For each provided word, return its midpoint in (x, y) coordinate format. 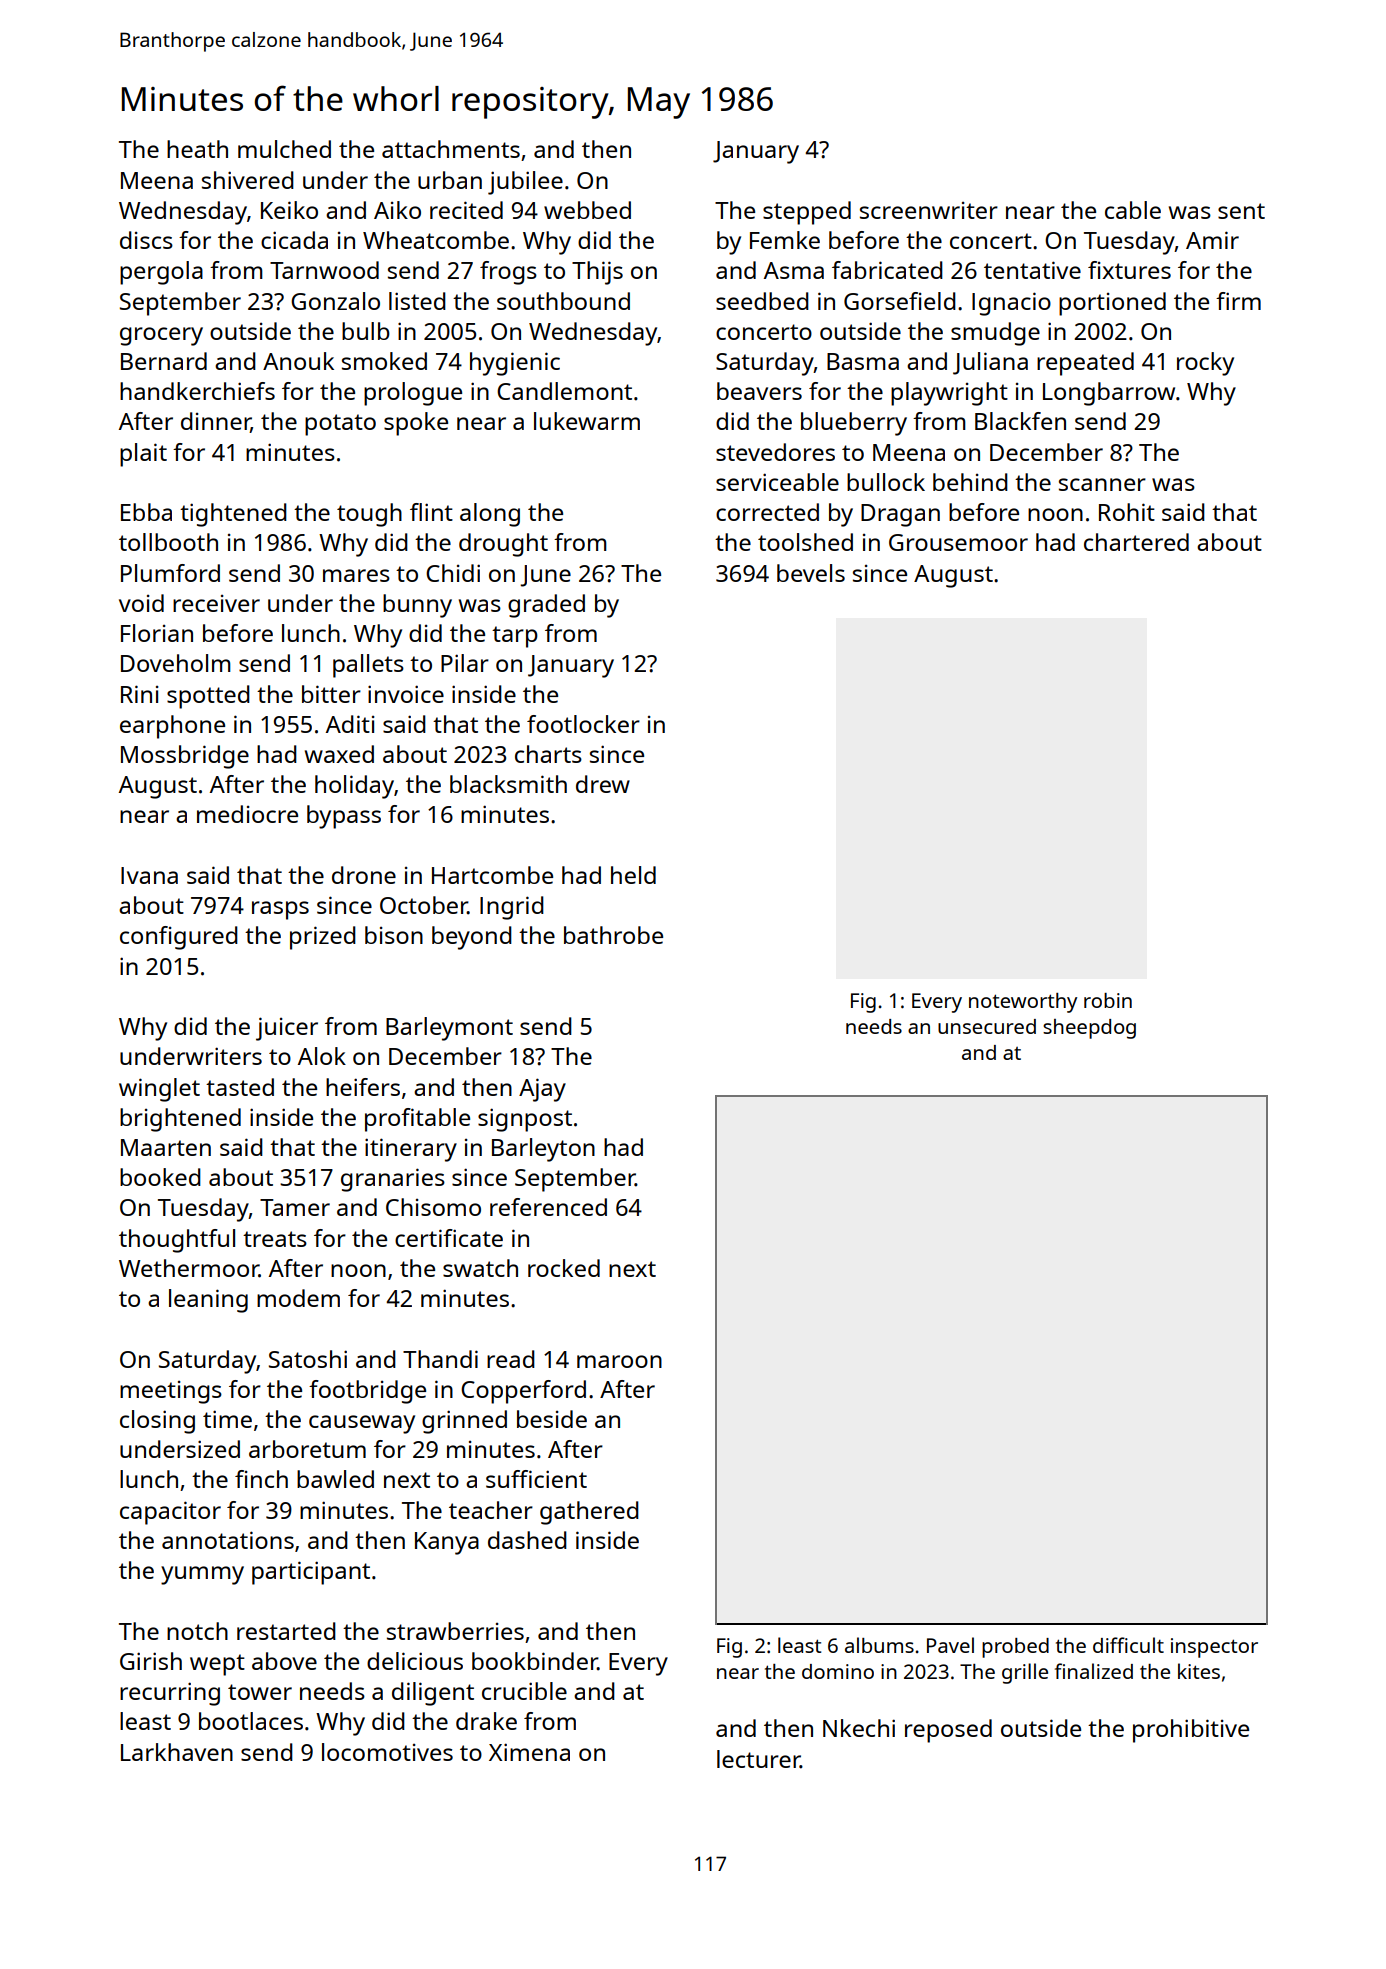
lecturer (758, 1759)
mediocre (247, 814)
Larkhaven (177, 1752)
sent (1241, 211)
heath (197, 149)
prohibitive (1191, 1731)
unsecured (987, 1026)
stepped (807, 213)
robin (1108, 1000)
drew (603, 784)
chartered (1136, 542)
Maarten (166, 1147)
